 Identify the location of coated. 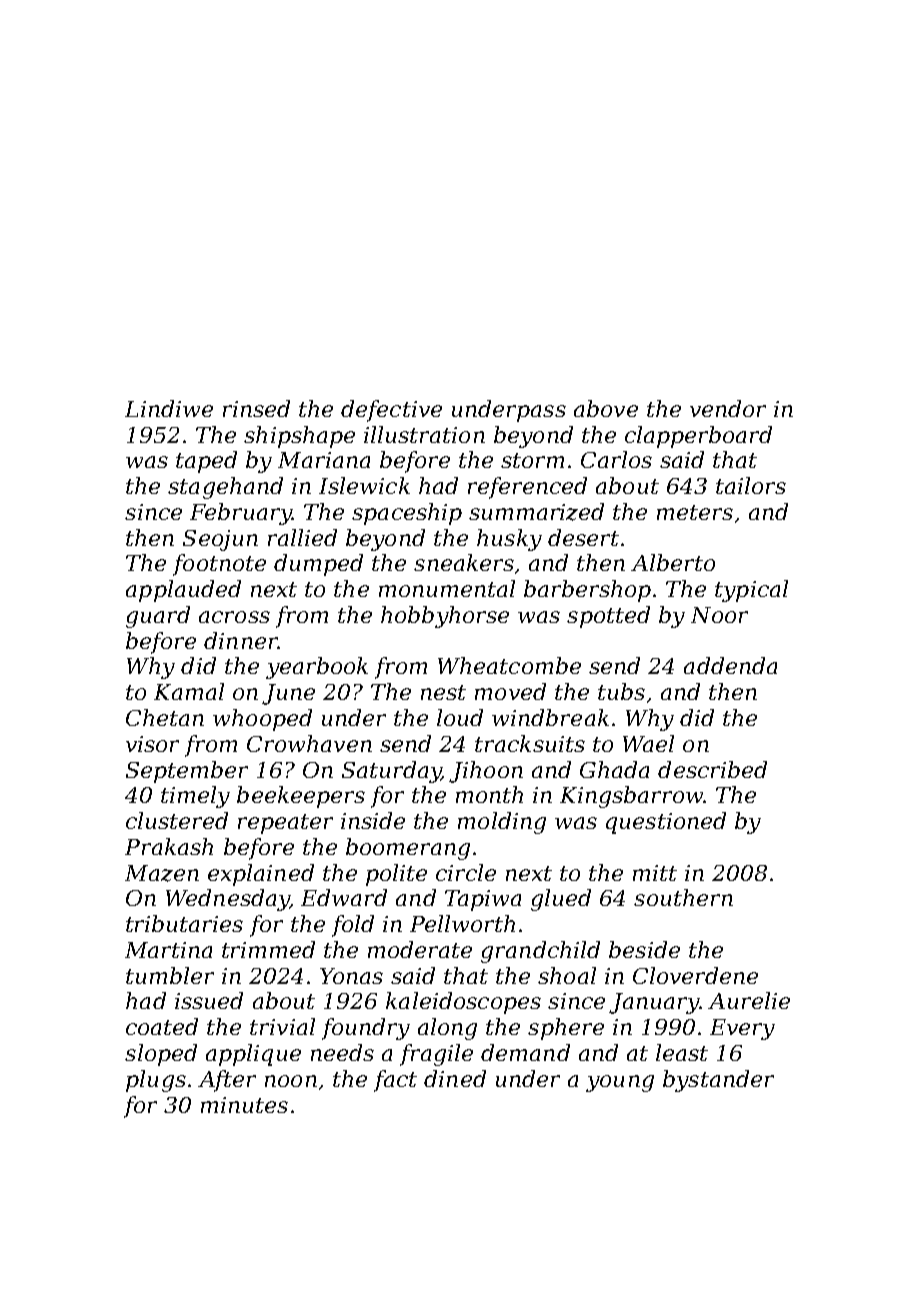
(162, 1026).
